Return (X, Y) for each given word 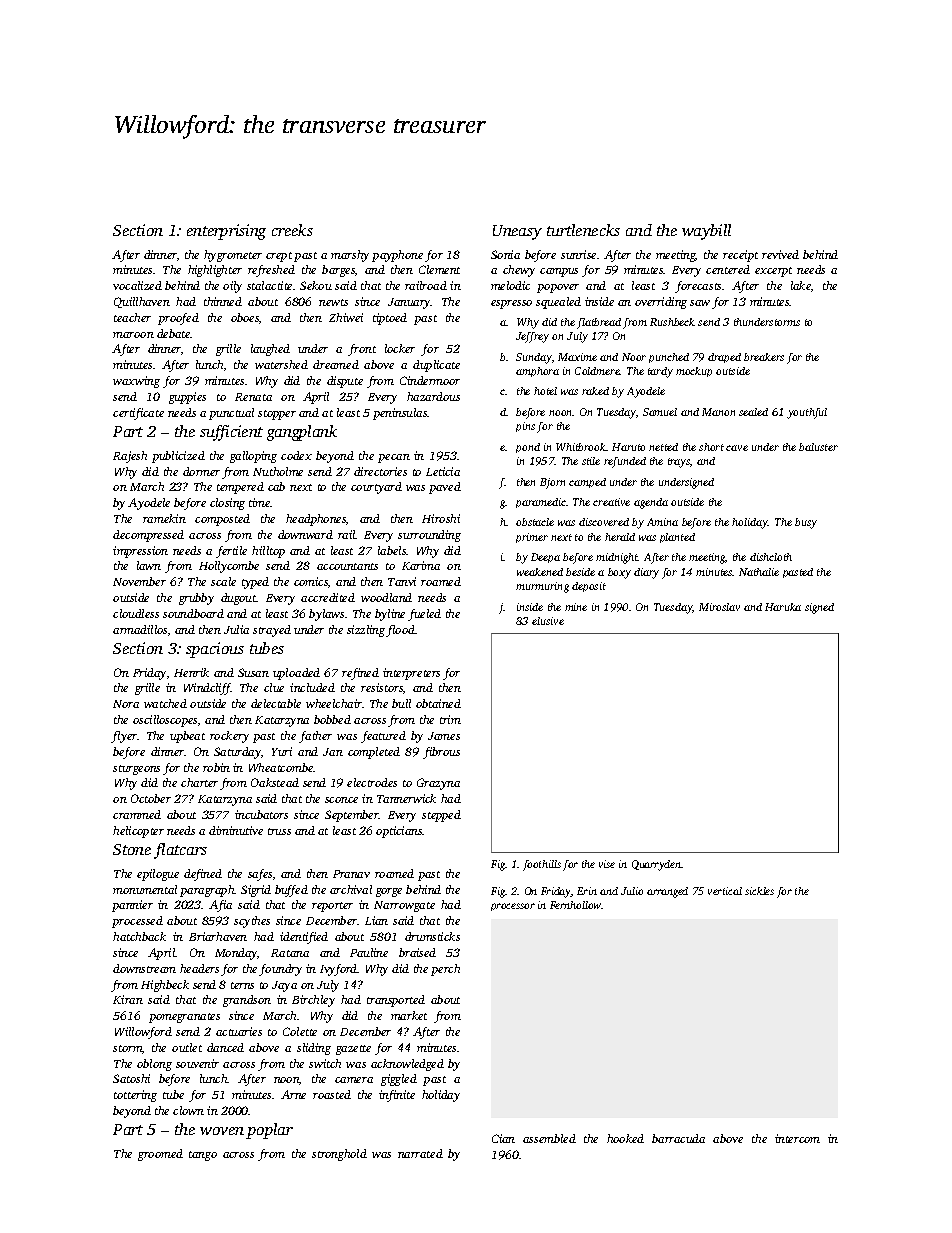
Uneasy (517, 232)
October (151, 798)
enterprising (226, 232)
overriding (661, 303)
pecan (394, 458)
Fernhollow (576, 905)
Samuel (660, 412)
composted (222, 520)
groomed (160, 1155)
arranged (667, 892)
